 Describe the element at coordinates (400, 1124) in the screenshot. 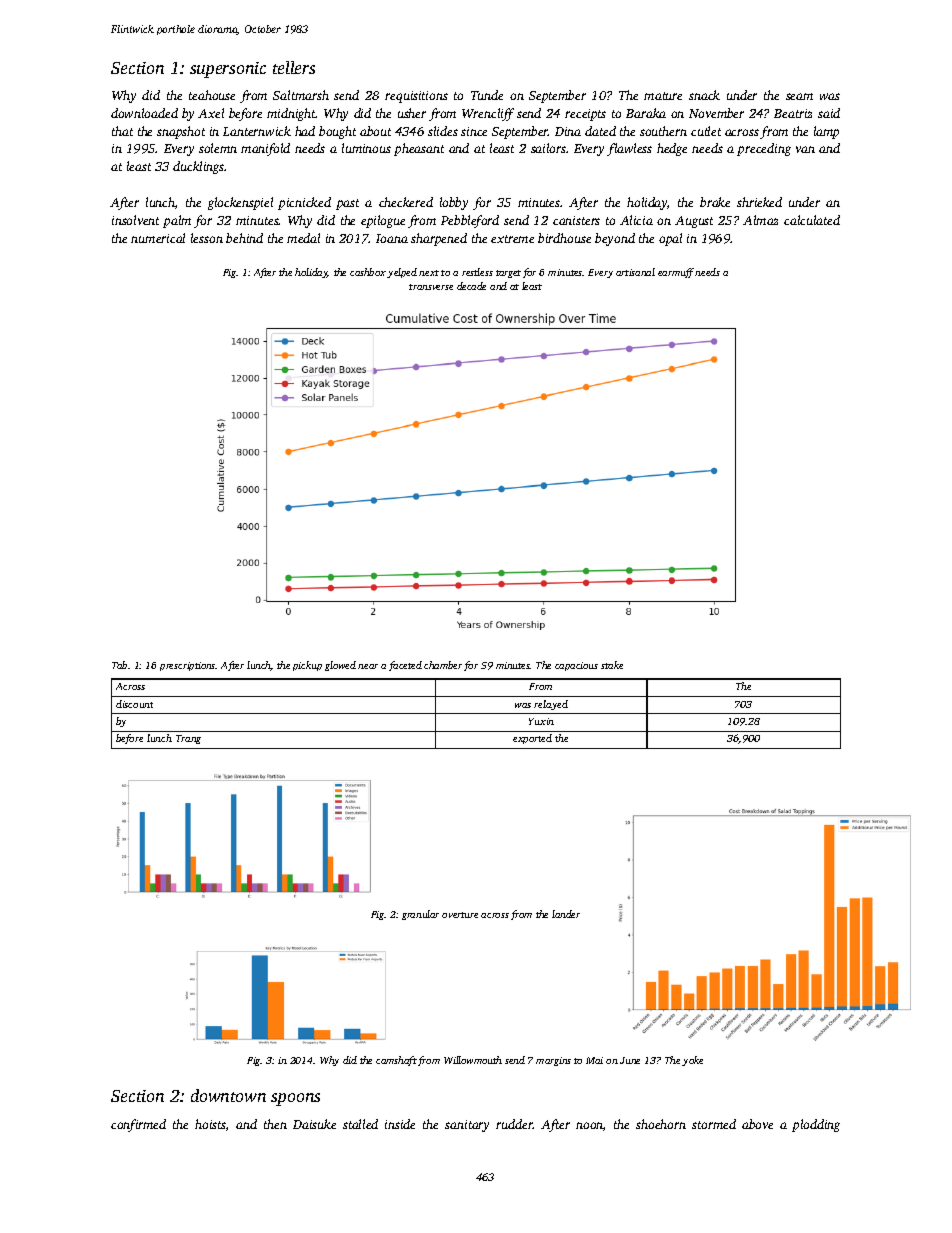

I see `inside` at that location.
